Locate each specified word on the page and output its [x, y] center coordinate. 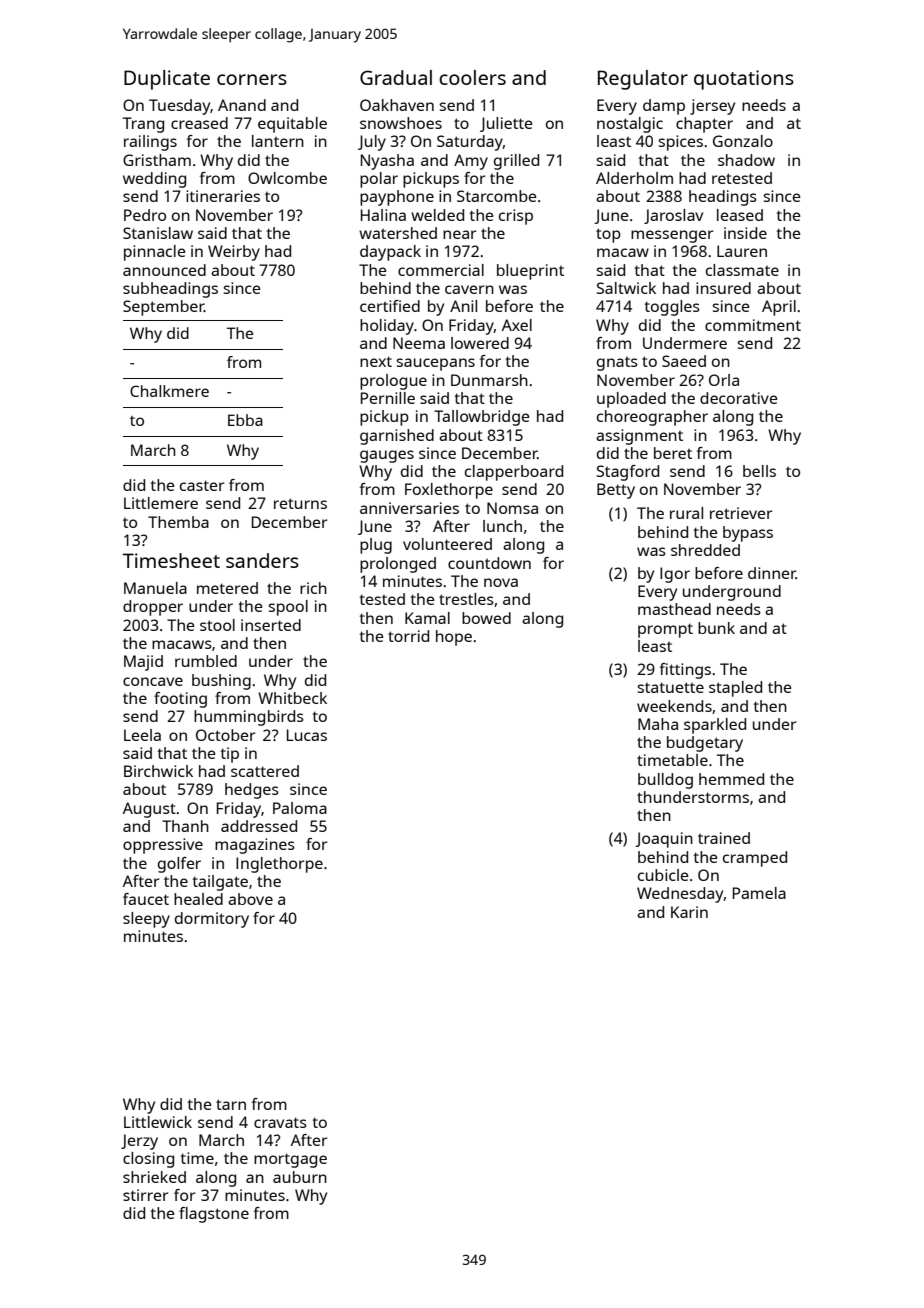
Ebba [245, 420]
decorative [739, 398]
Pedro [145, 215]
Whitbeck [292, 698]
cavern [469, 289]
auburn [300, 1177]
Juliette [506, 124]
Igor [675, 575]
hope [454, 638]
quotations [744, 80]
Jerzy [139, 1142]
